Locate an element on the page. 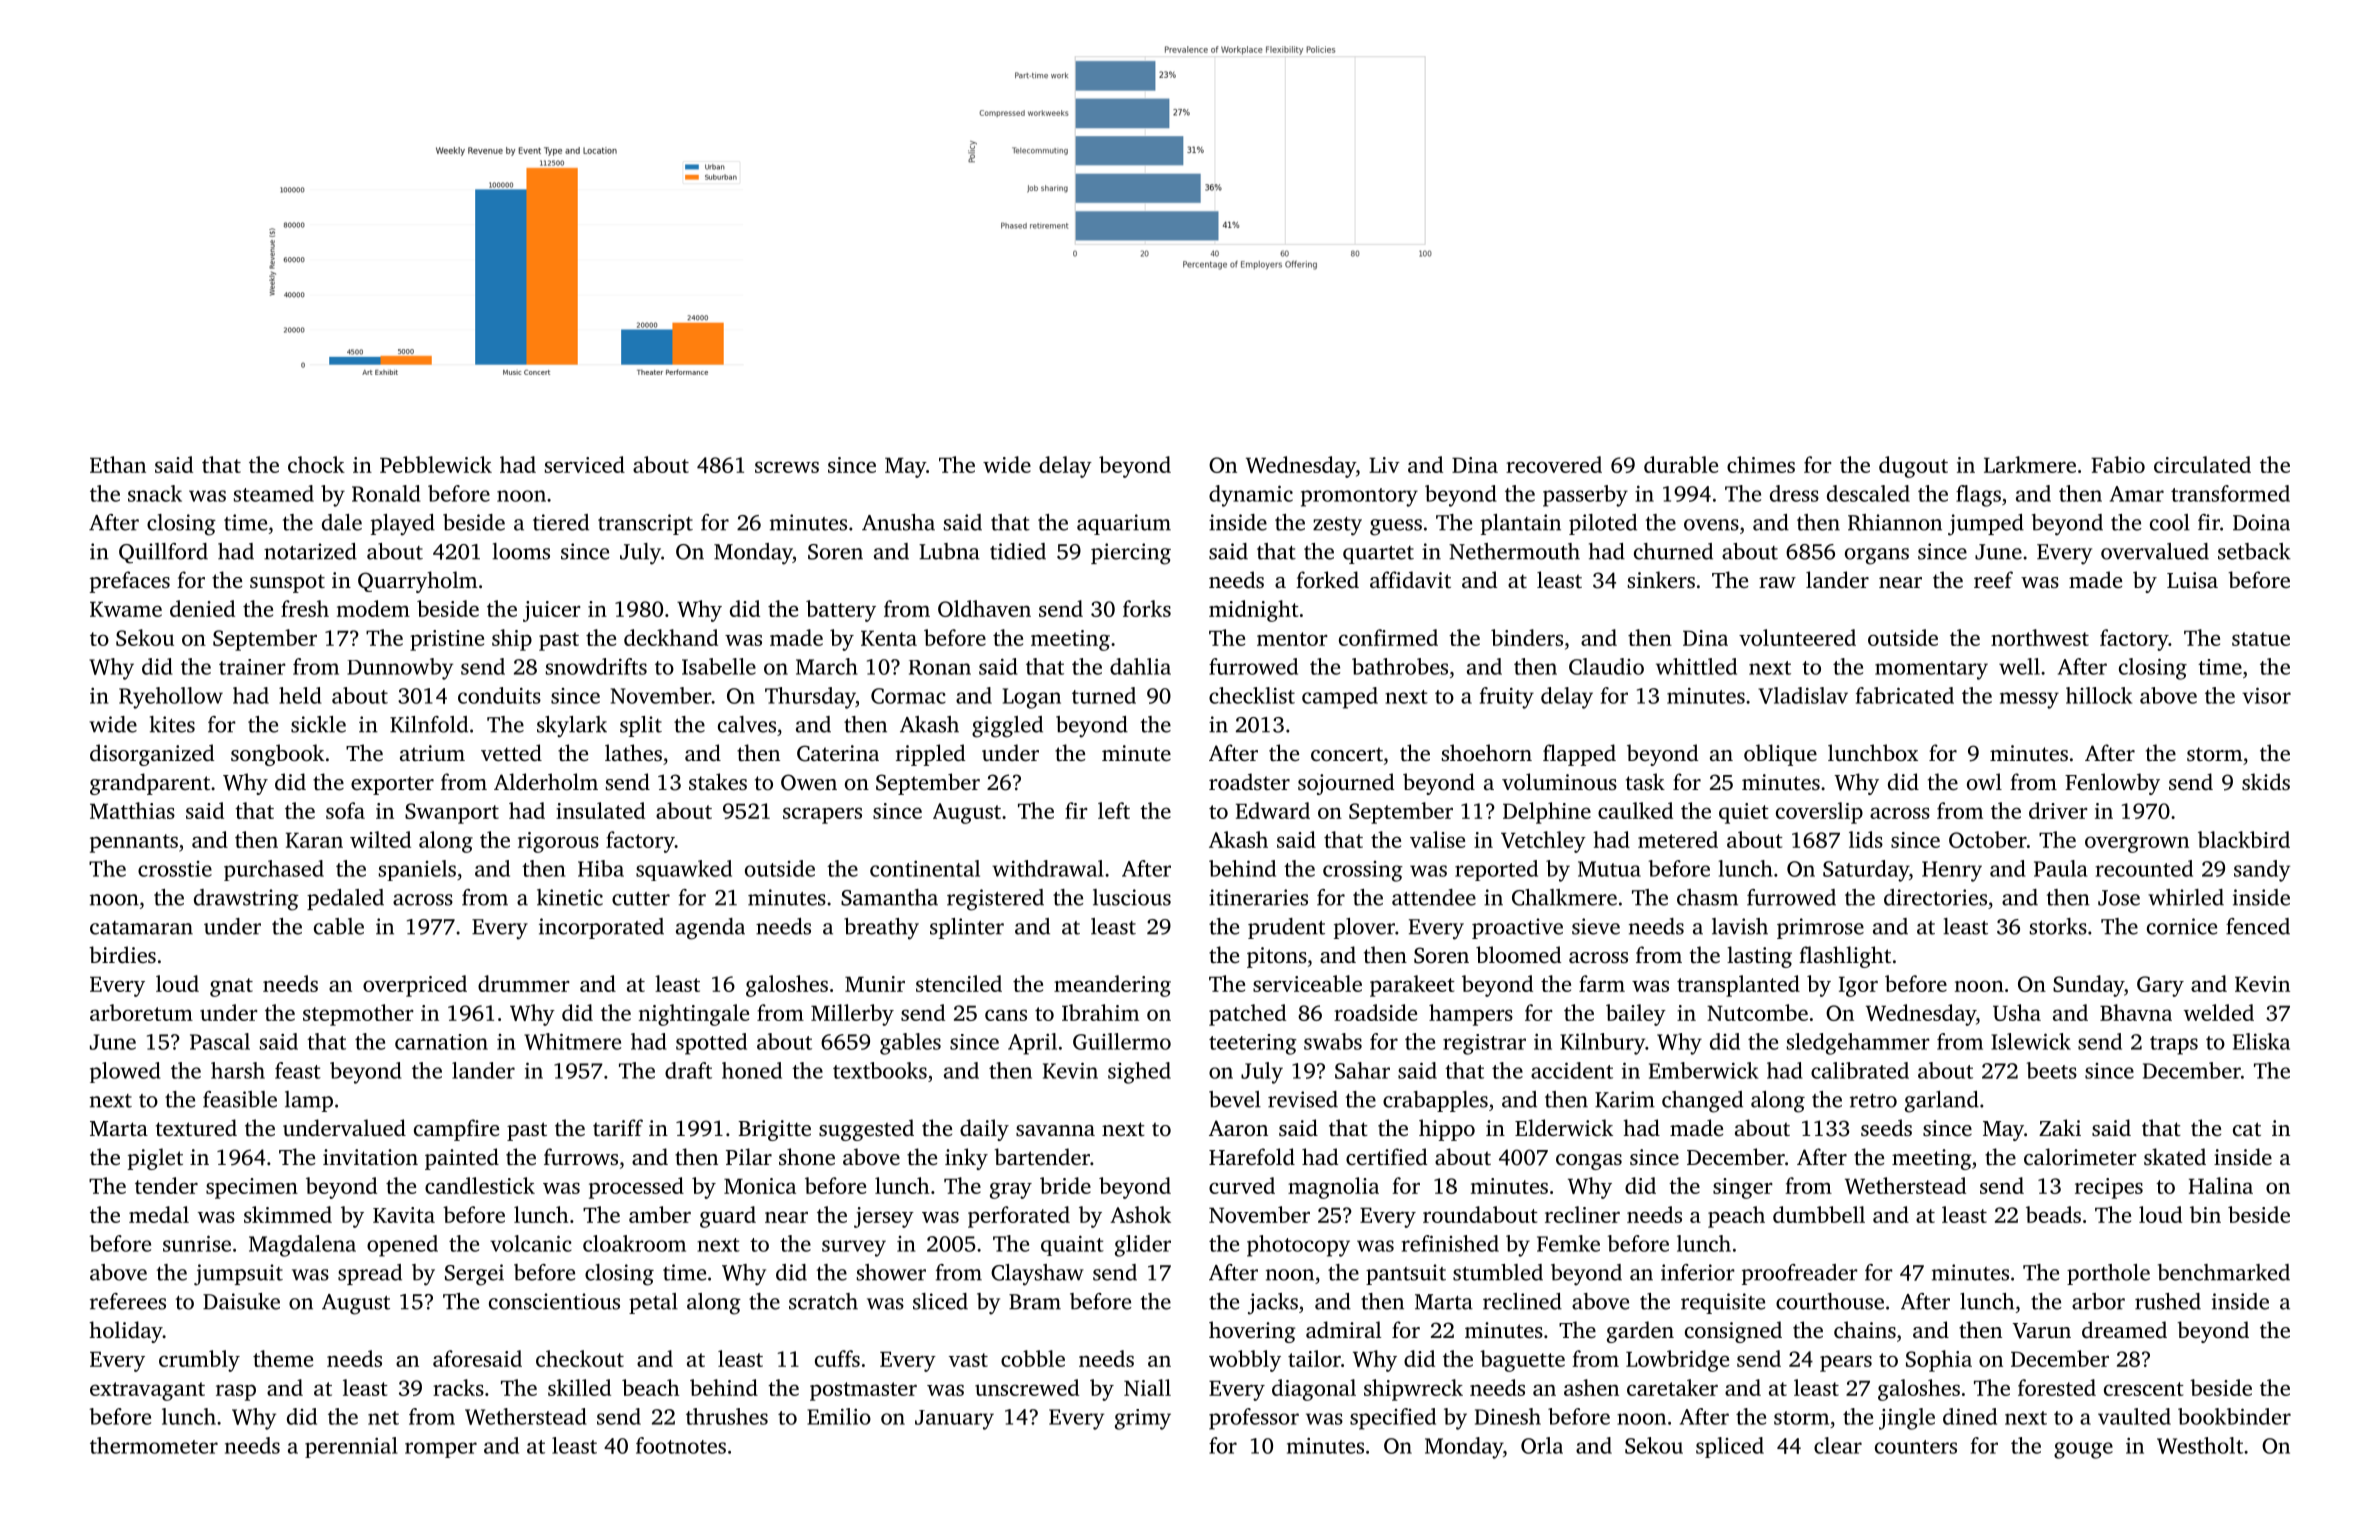 Image resolution: width=2380 pixels, height=1540 pixels. scrapers is located at coordinates (822, 815).
